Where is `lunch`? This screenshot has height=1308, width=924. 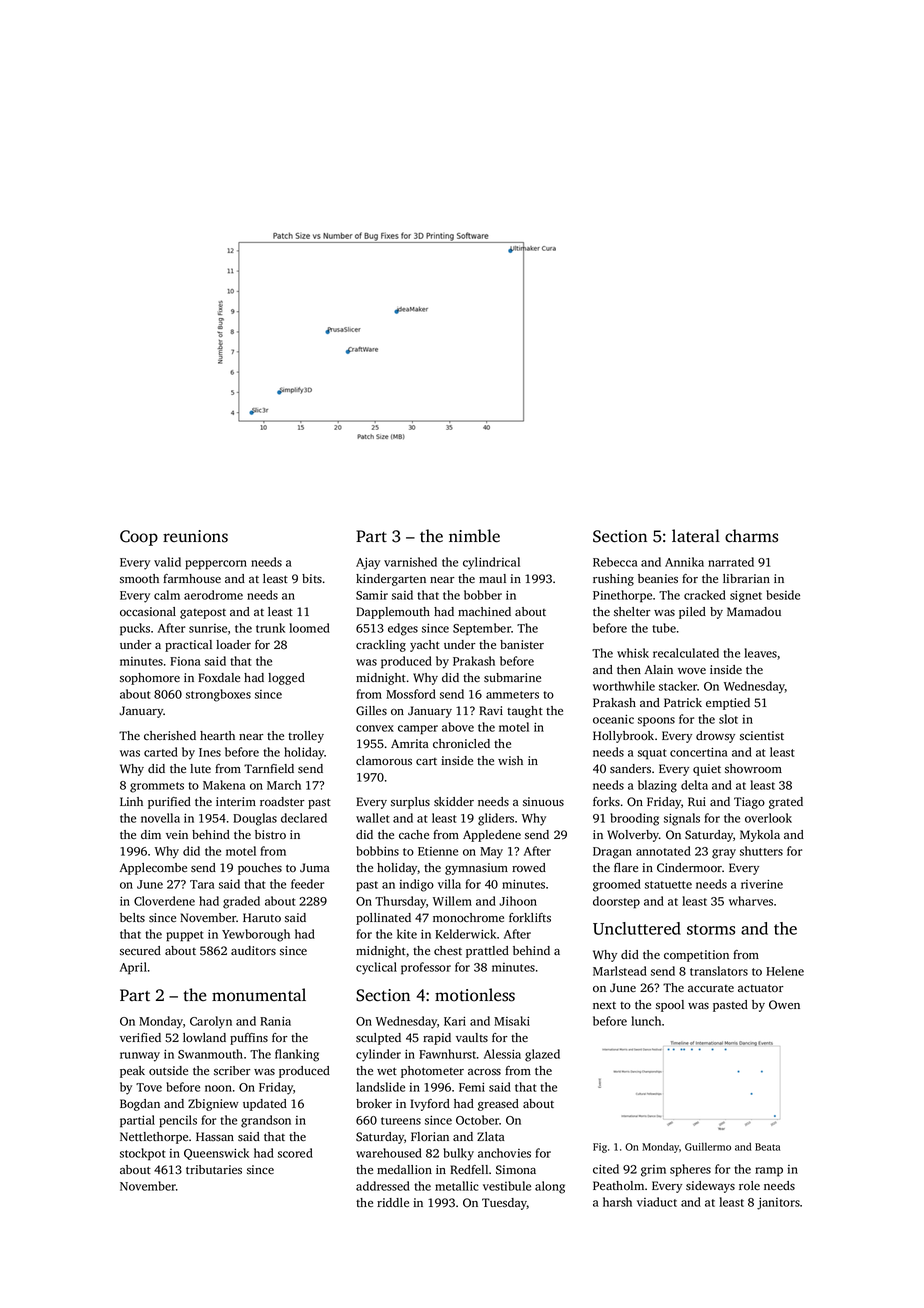 lunch is located at coordinates (646, 1021).
